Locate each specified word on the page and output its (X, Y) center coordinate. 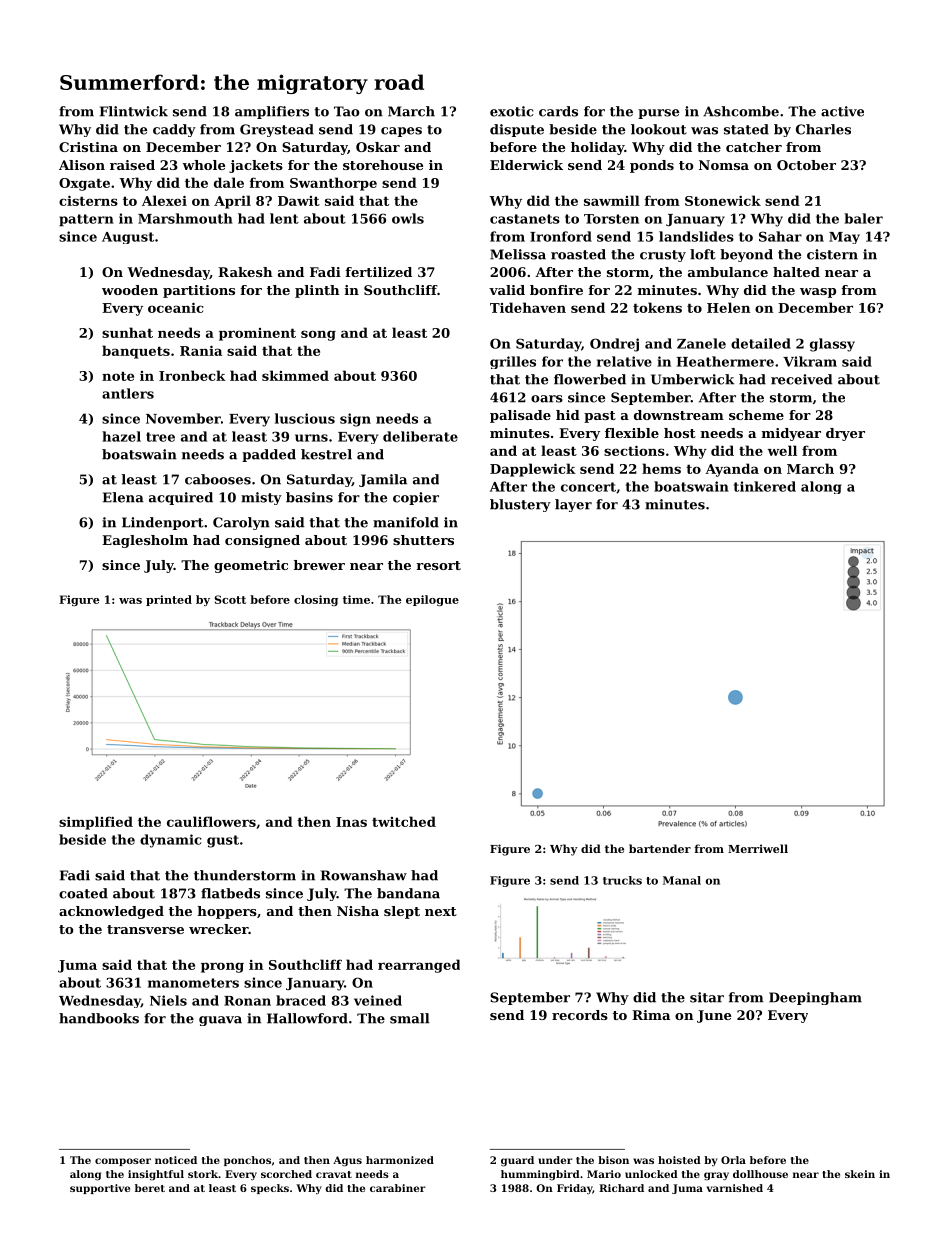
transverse (145, 929)
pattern (86, 220)
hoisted (679, 1160)
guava (220, 1021)
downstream (679, 415)
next (441, 911)
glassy (832, 345)
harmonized (400, 1160)
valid (507, 290)
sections (634, 450)
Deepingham (815, 998)
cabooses (218, 479)
